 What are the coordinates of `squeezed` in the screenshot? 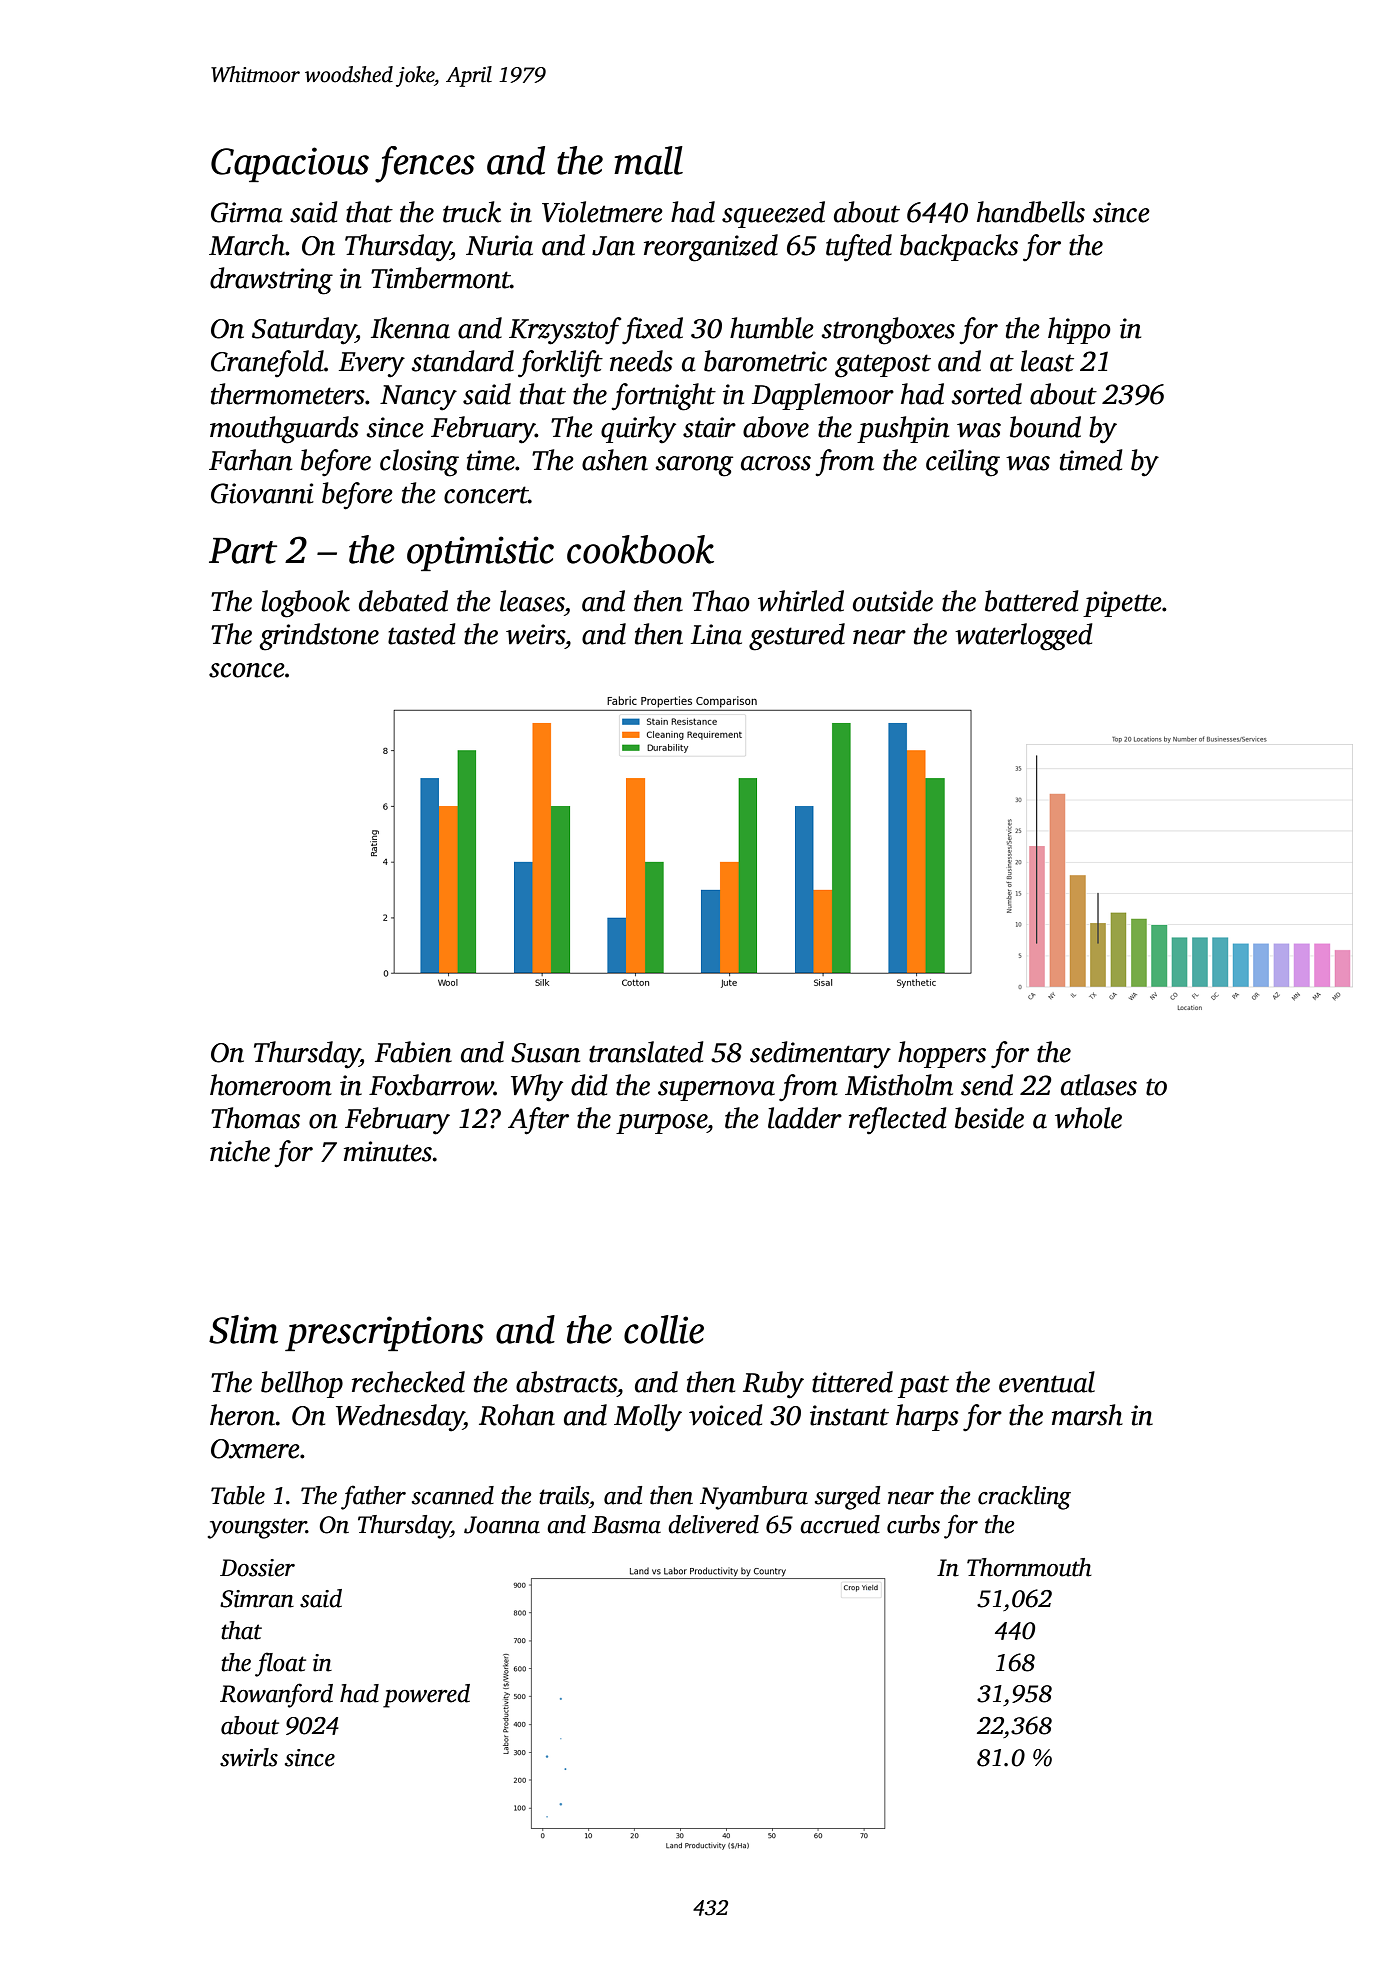 It's located at (773, 214).
